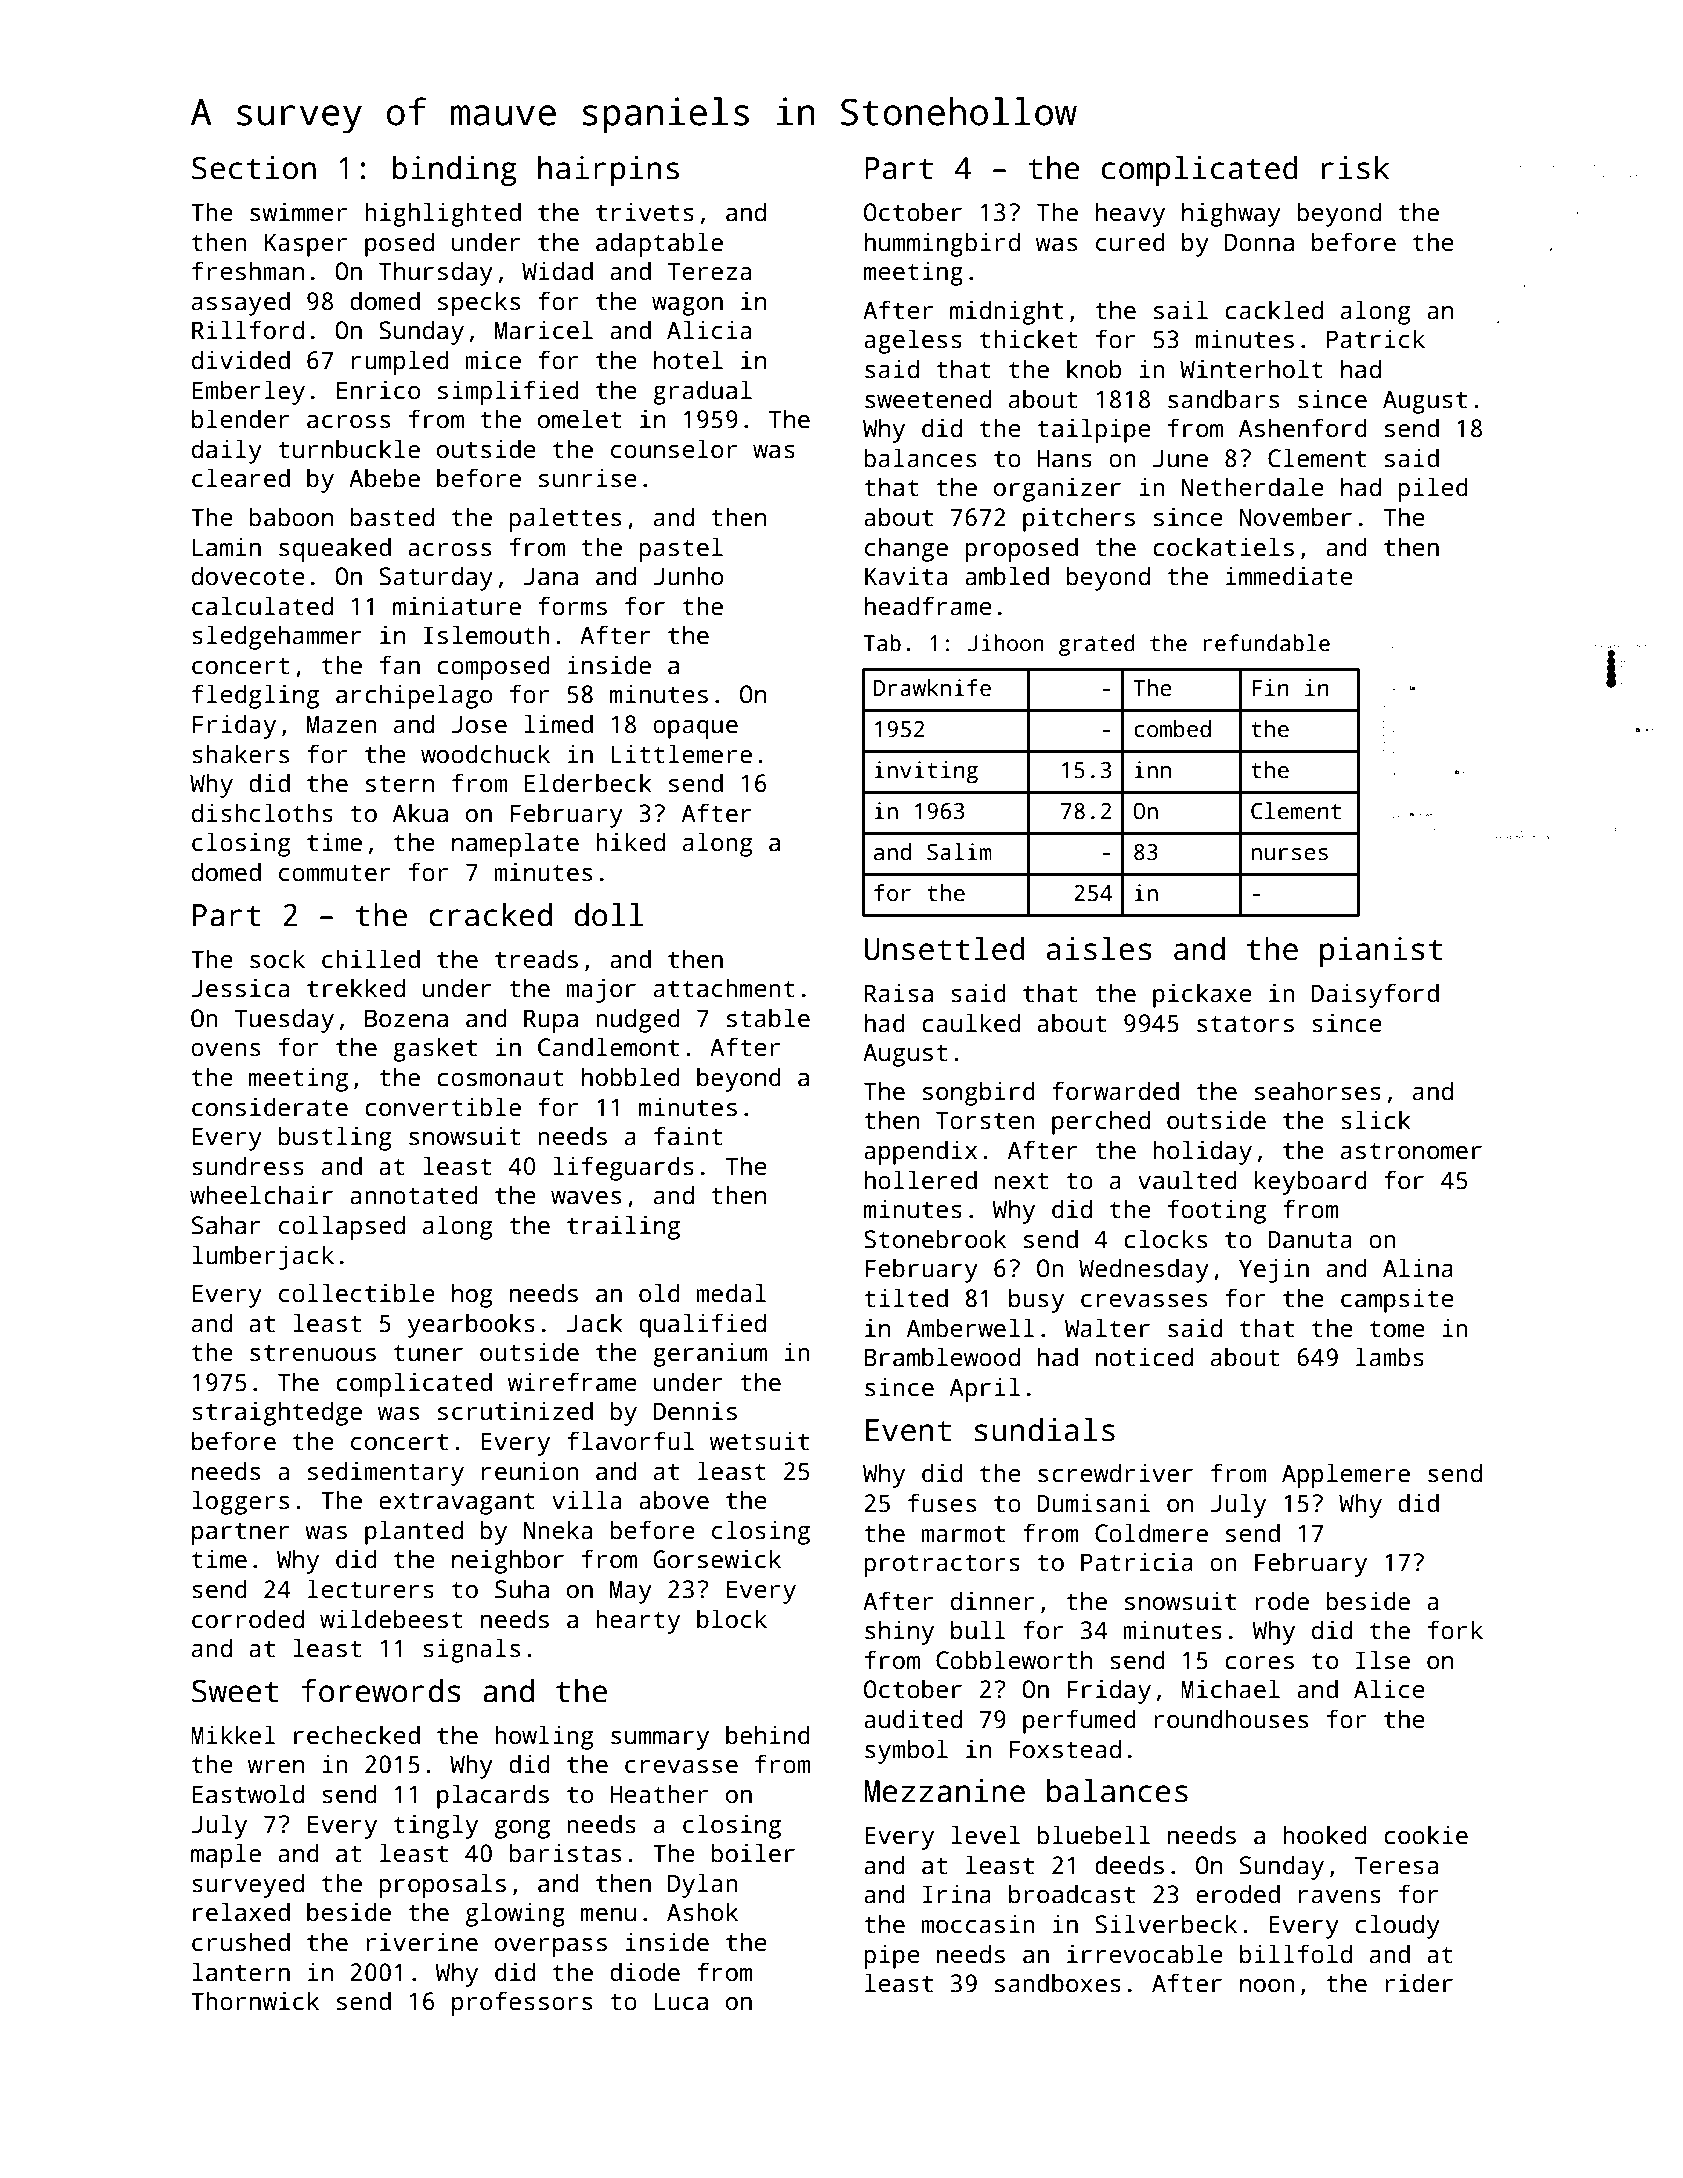  Describe the element at coordinates (1356, 168) in the screenshot. I see `risk` at that location.
